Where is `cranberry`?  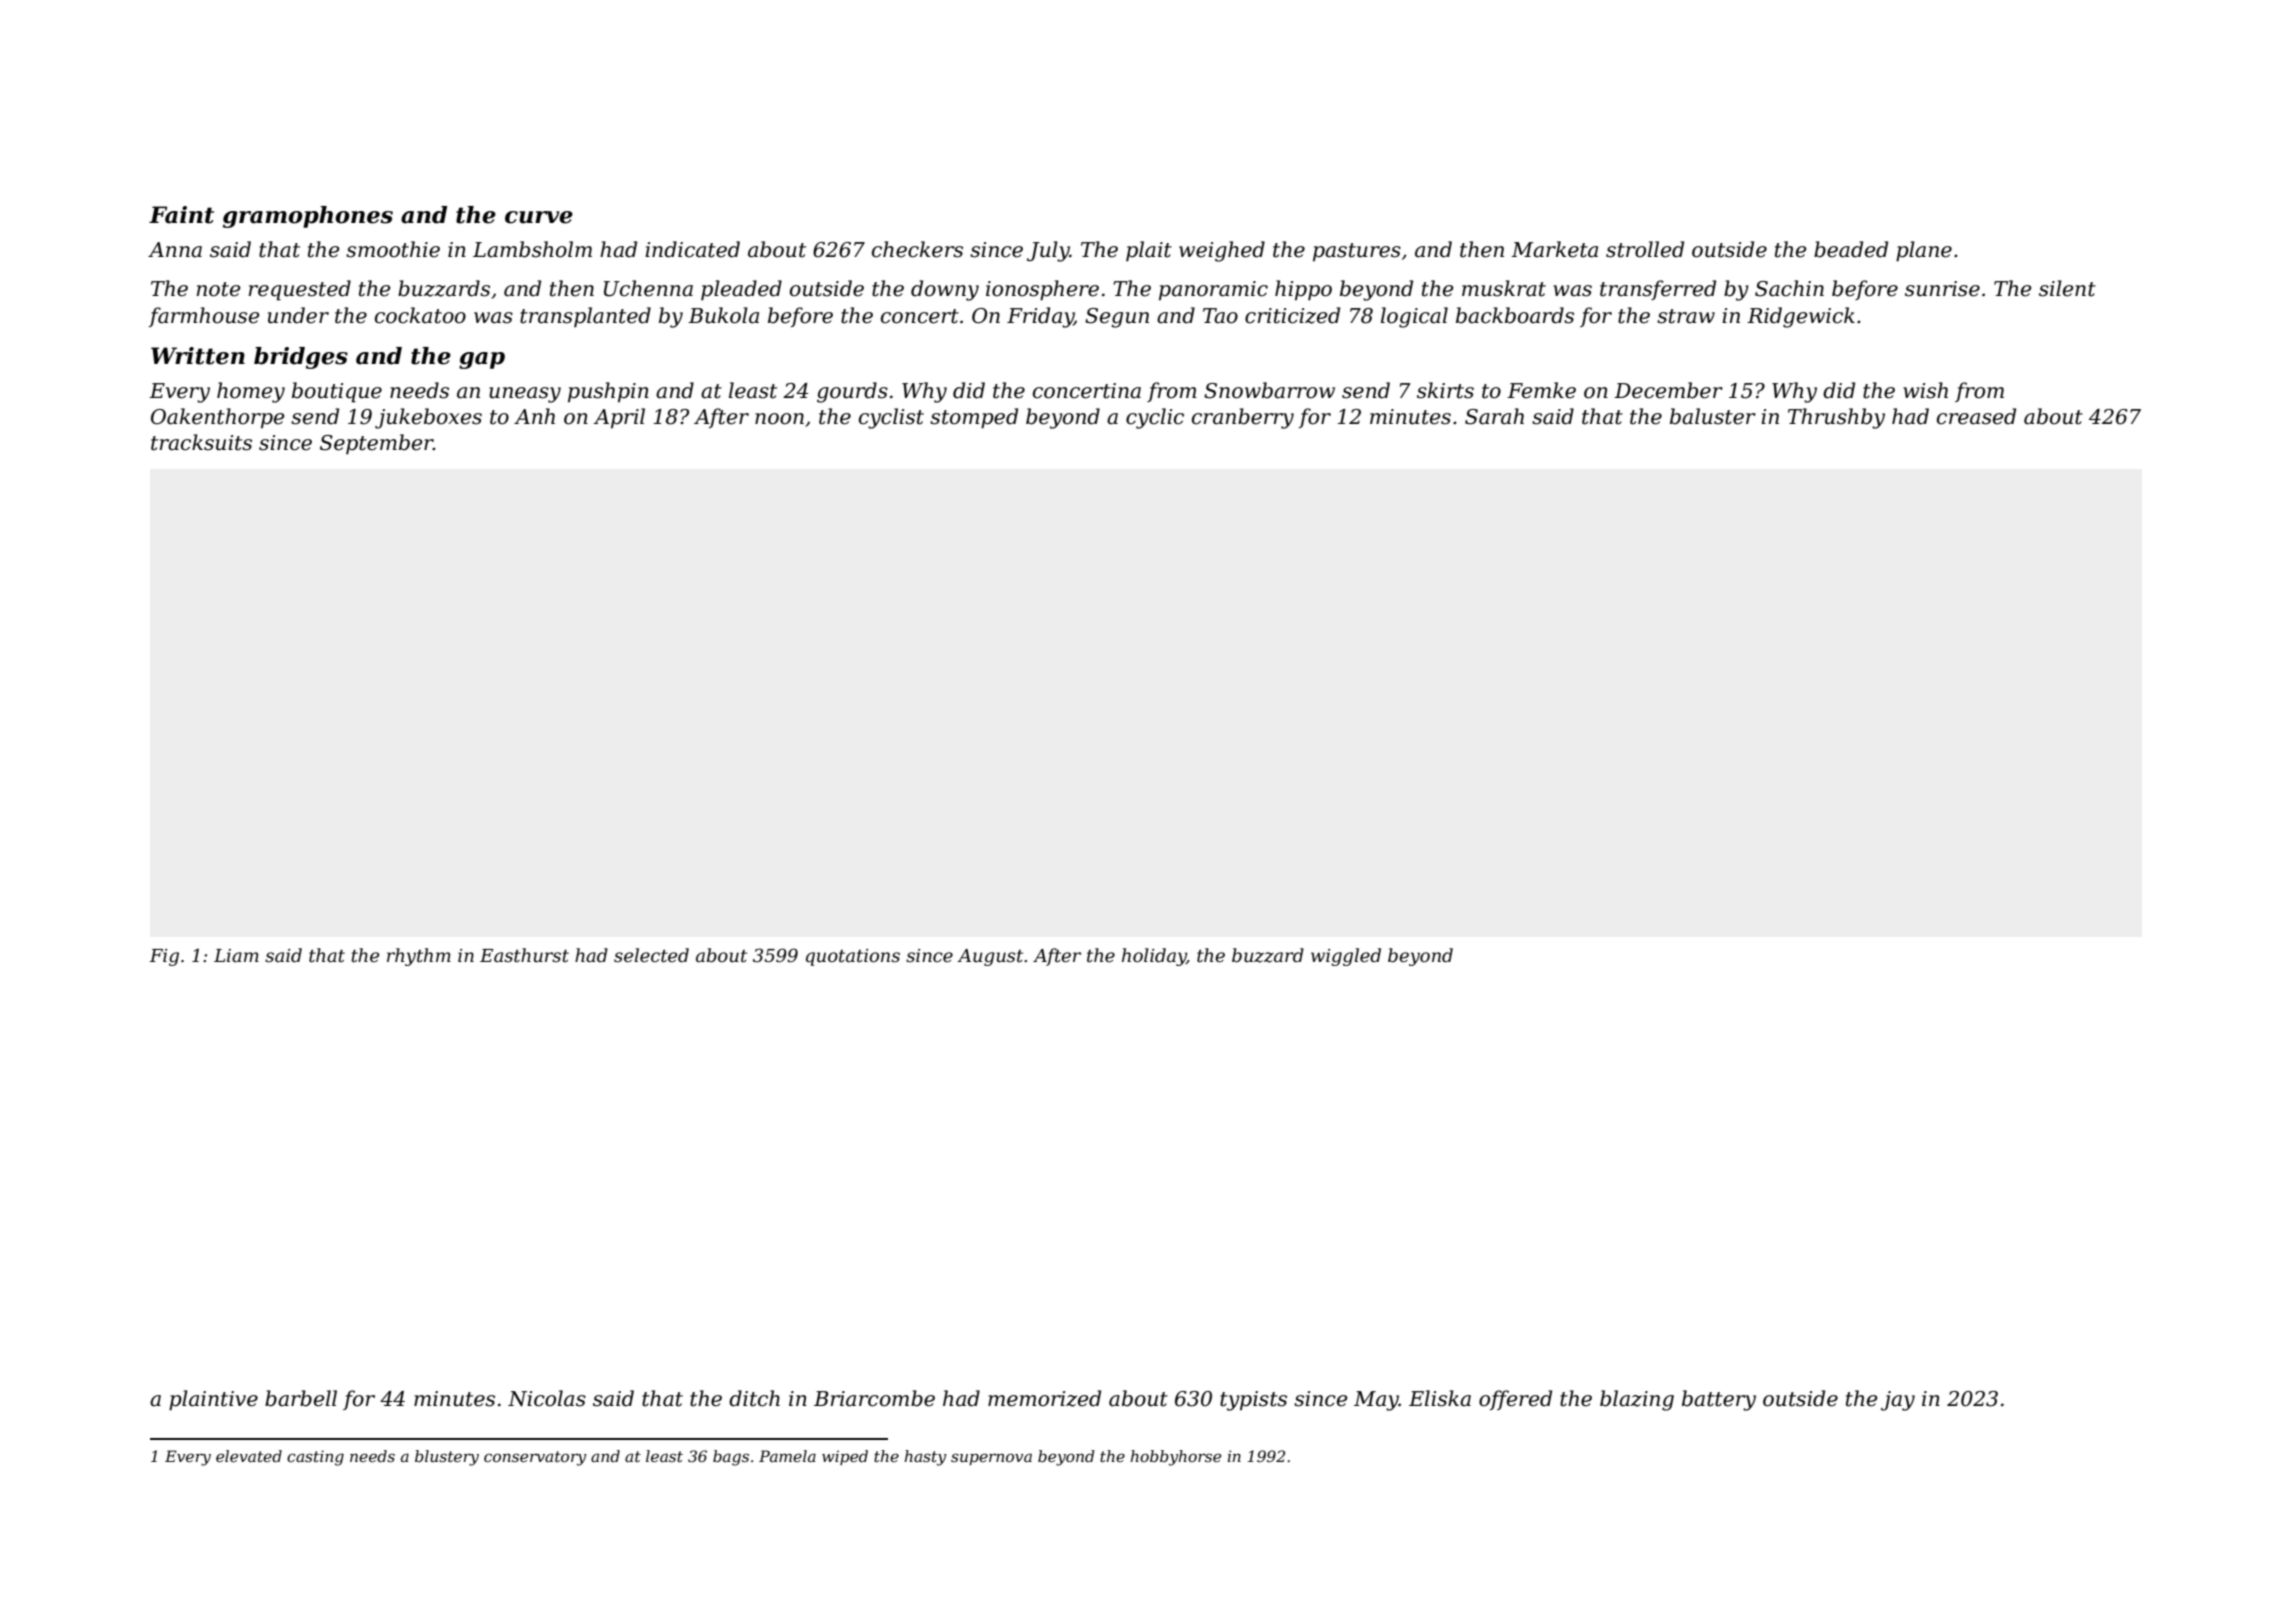
cranberry is located at coordinates (1243, 418).
